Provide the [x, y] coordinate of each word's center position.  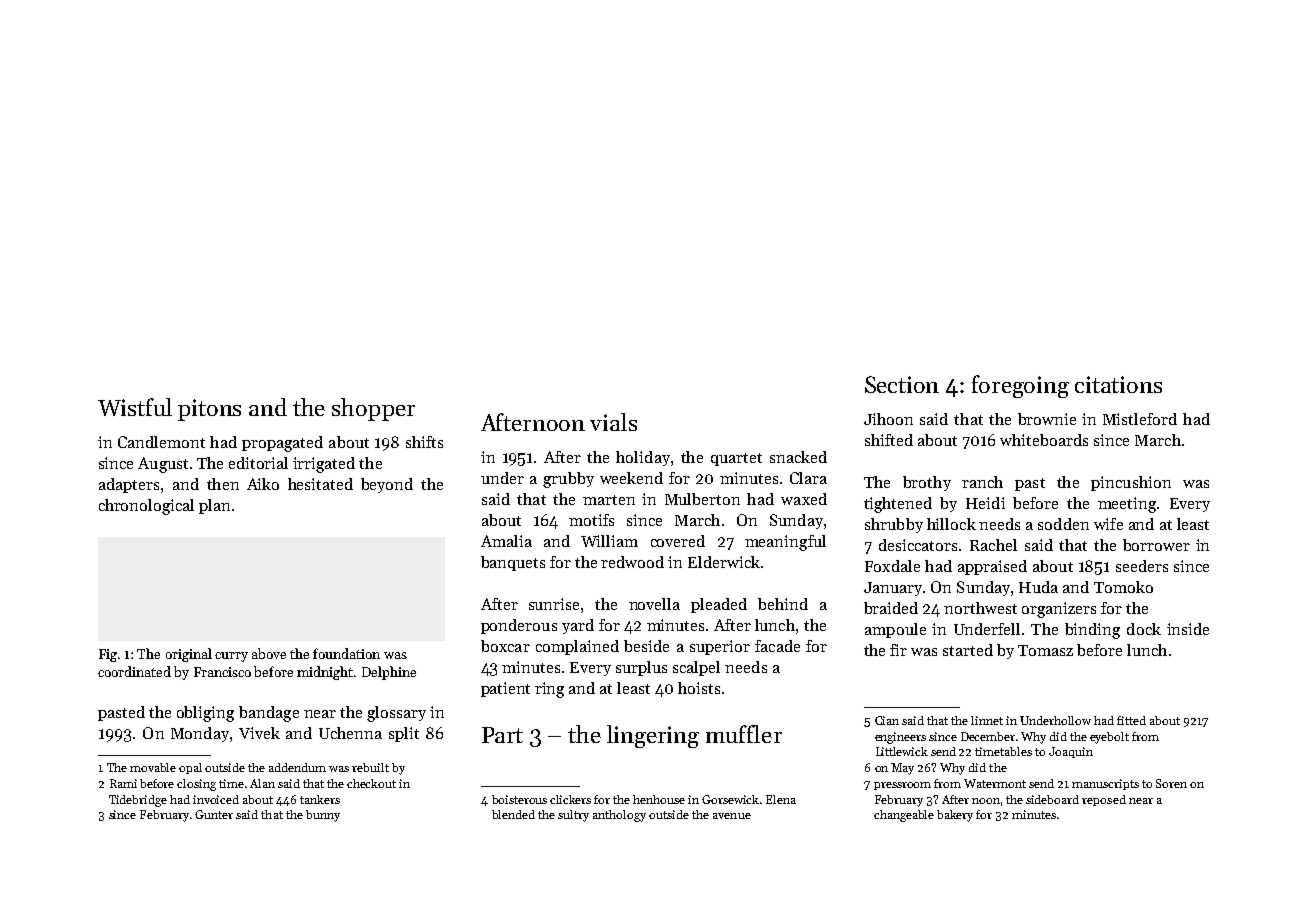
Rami [123, 783]
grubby [568, 480]
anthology [619, 816]
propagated [282, 444]
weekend [631, 478]
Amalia [506, 541]
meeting [1127, 505]
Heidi [985, 503]
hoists [699, 688]
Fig [108, 655]
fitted [1131, 720]
